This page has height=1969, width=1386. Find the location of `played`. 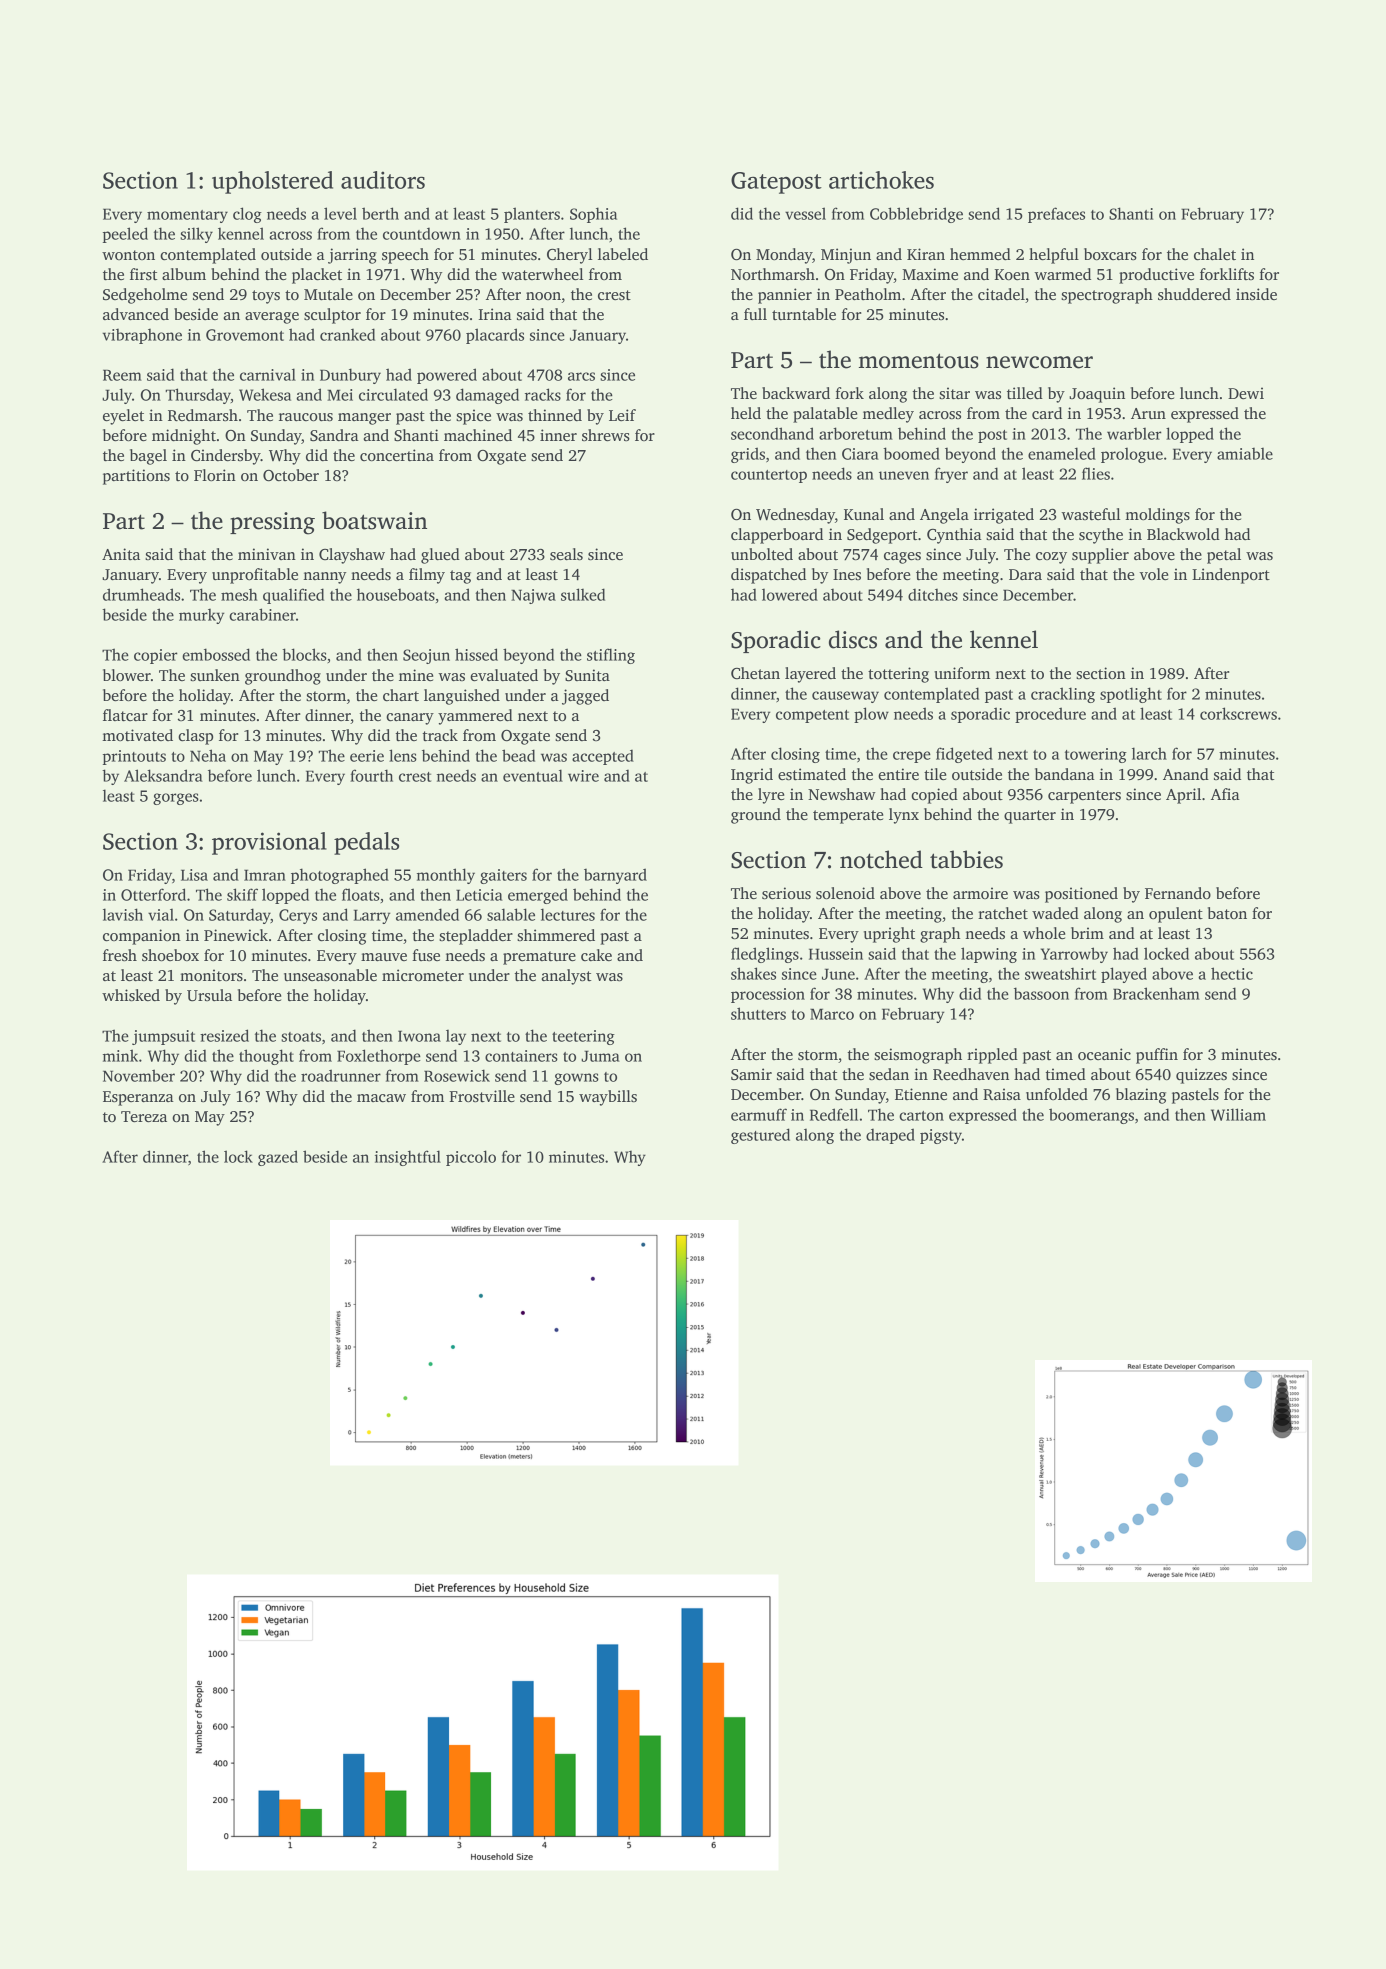

played is located at coordinates (1124, 975).
